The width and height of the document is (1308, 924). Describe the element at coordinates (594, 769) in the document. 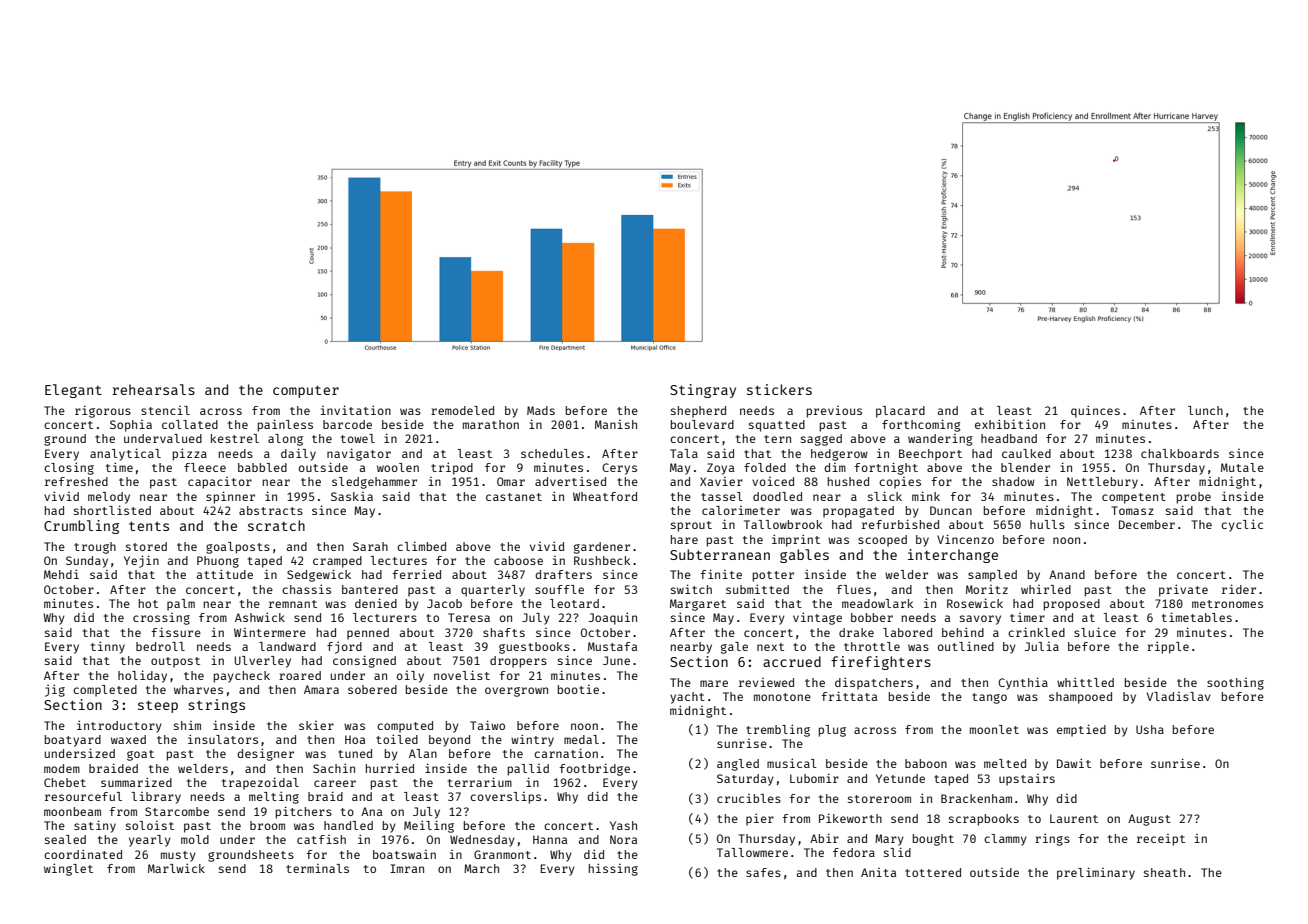

I see `footbridge` at that location.
